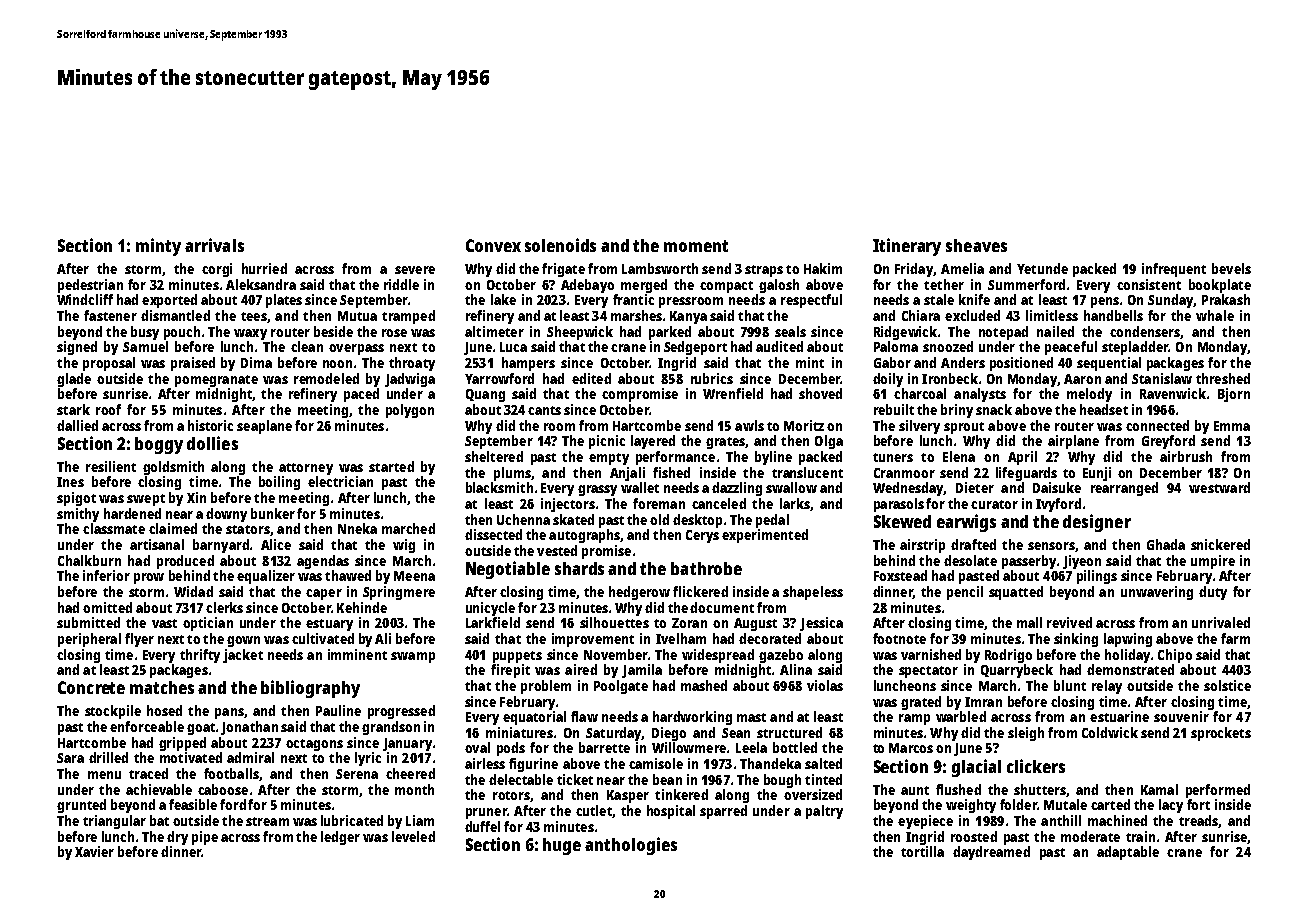 This screenshot has height=924, width=1308. Describe the element at coordinates (568, 505) in the screenshot. I see `injectors` at that location.
